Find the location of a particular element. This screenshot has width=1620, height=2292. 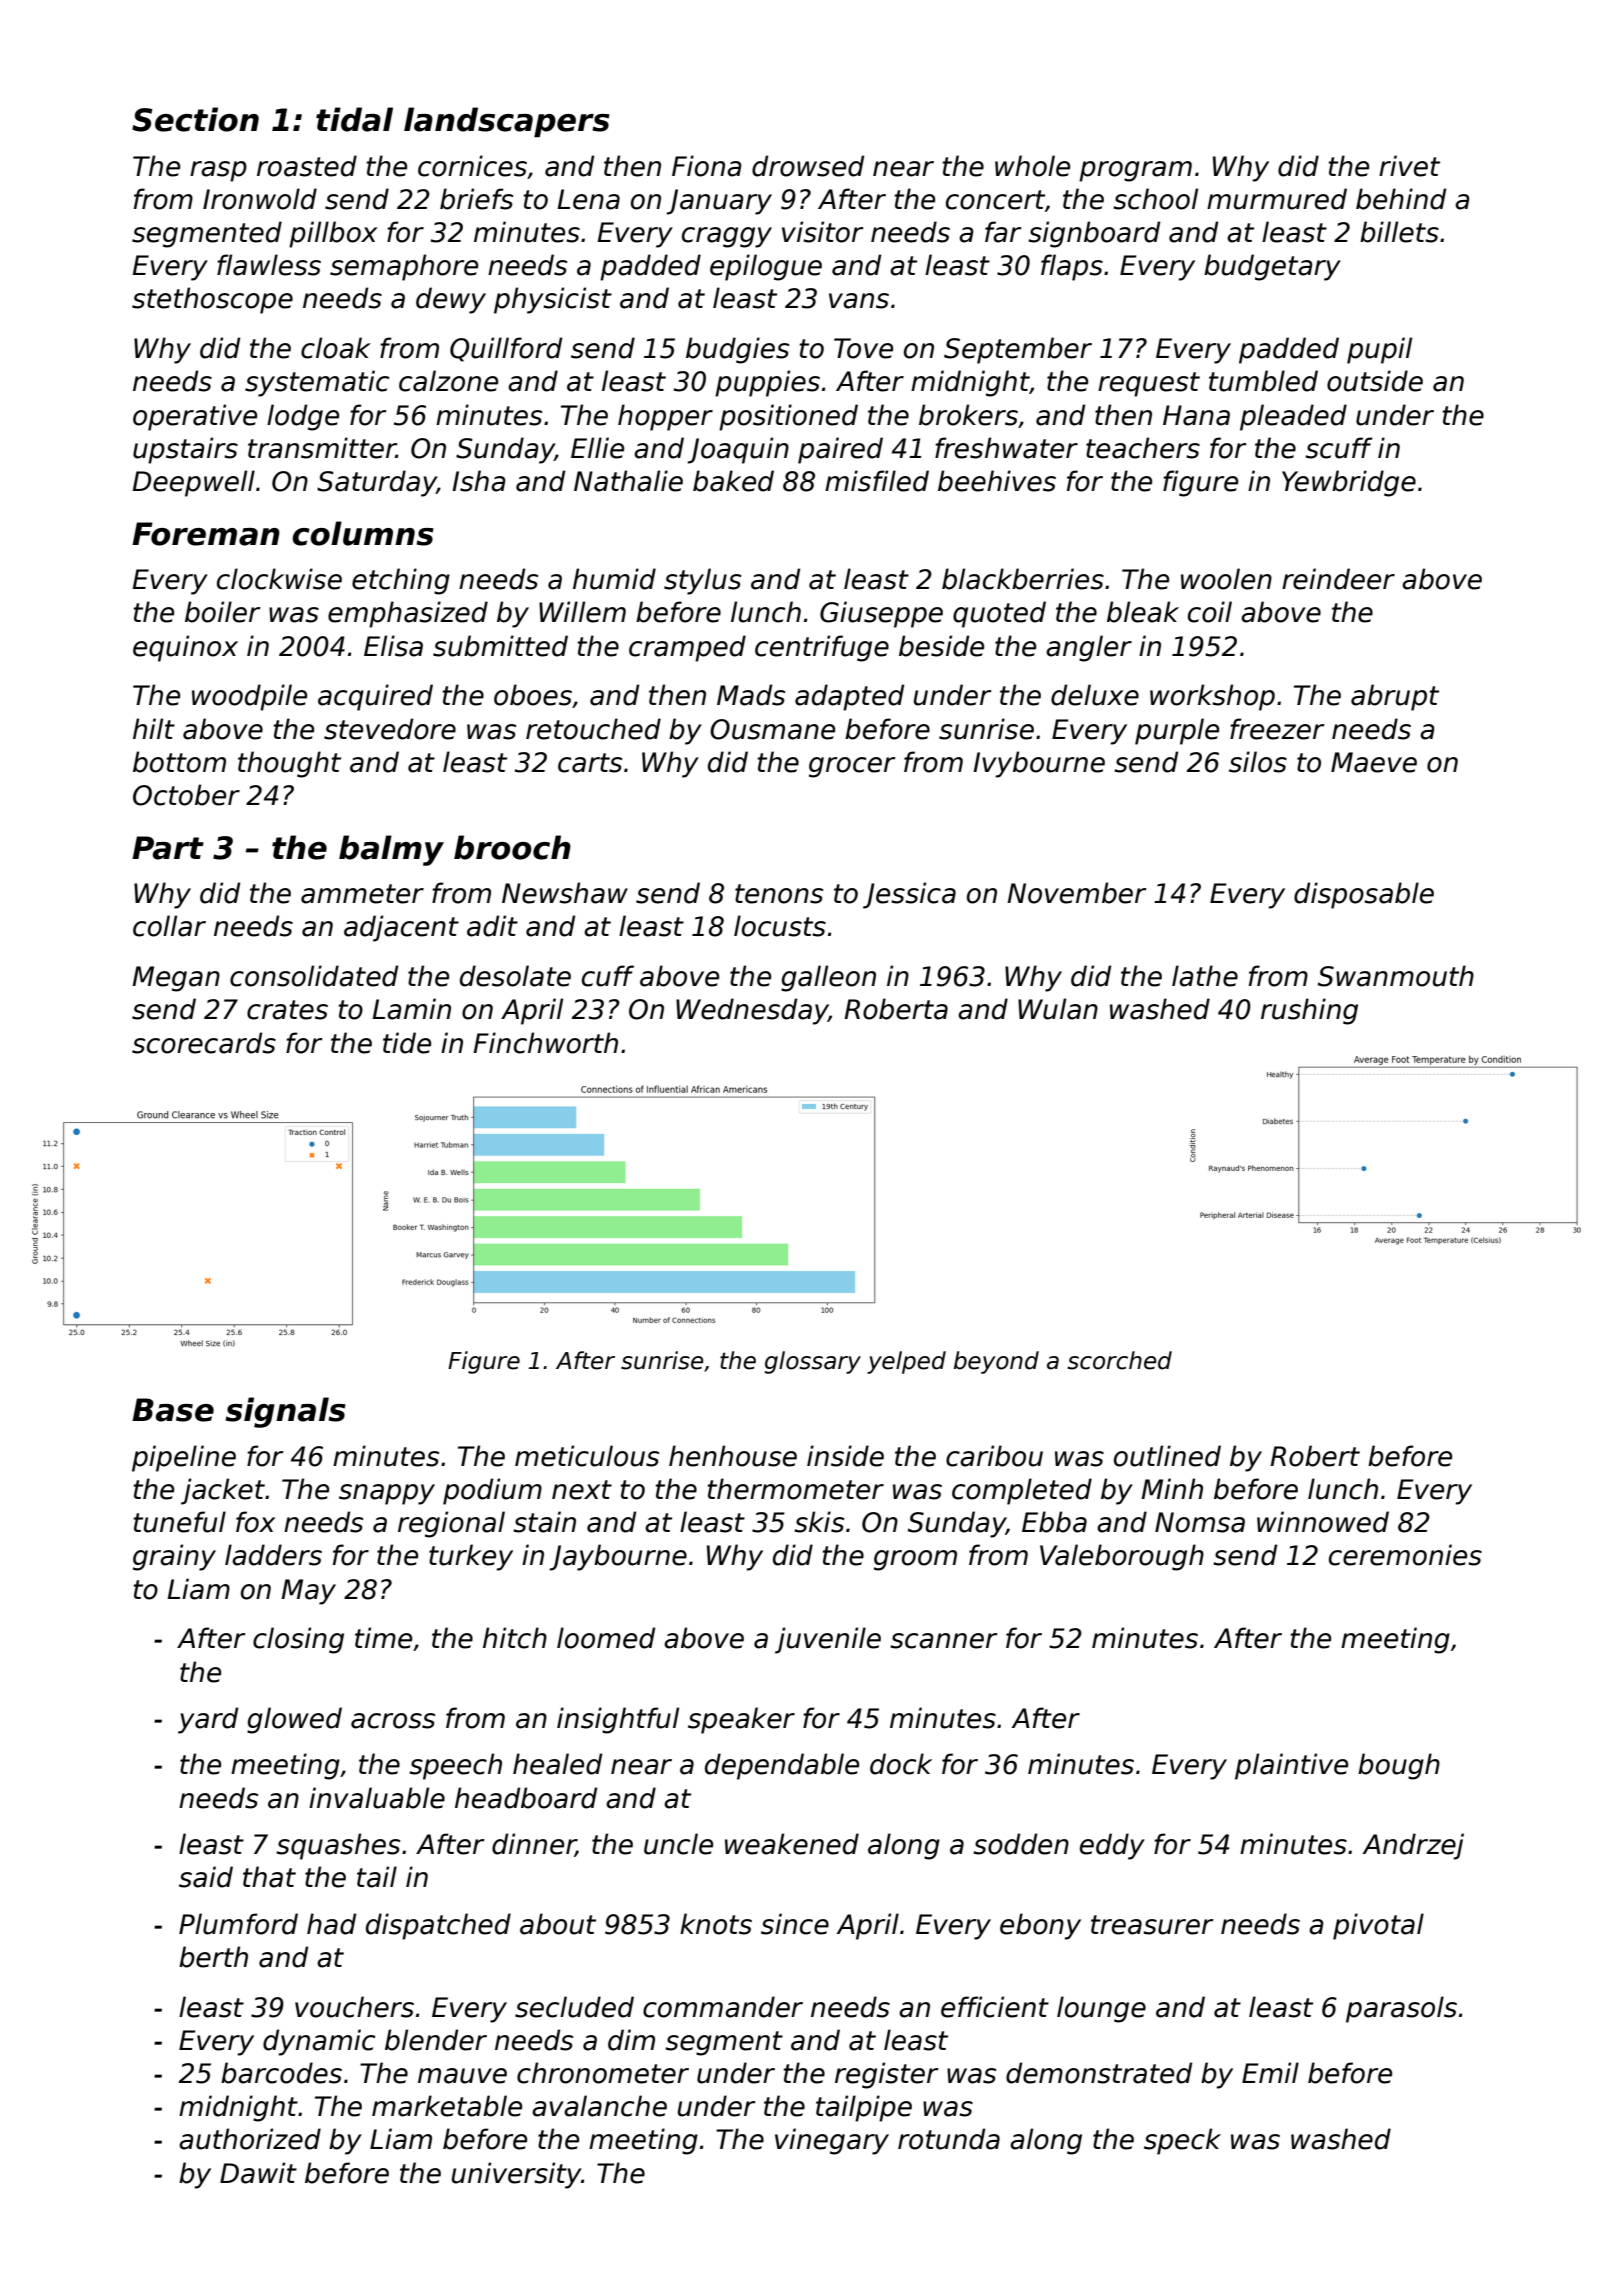

stevedore is located at coordinates (390, 729).
